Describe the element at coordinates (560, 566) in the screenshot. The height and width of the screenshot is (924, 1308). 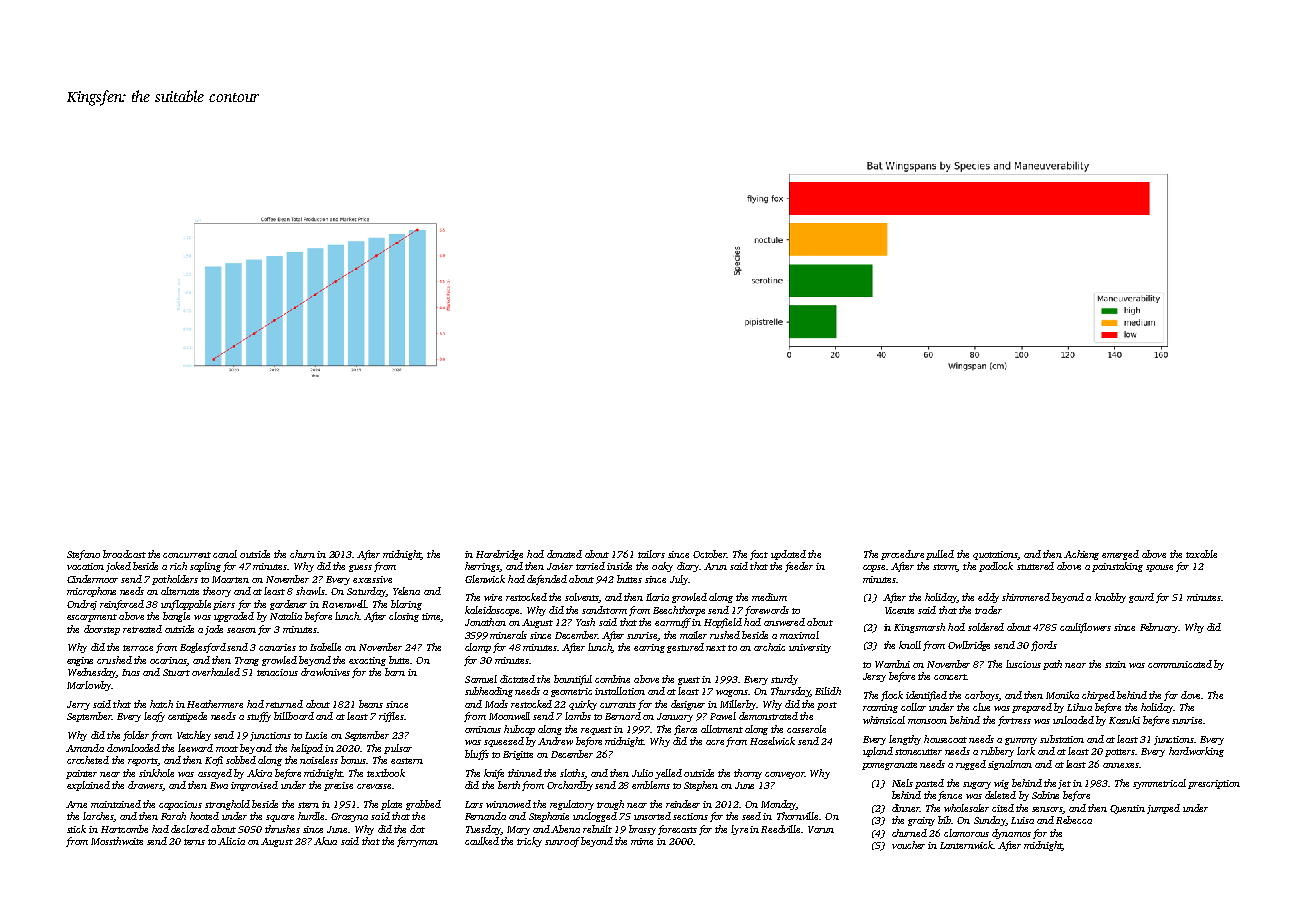
I see `Javier` at that location.
